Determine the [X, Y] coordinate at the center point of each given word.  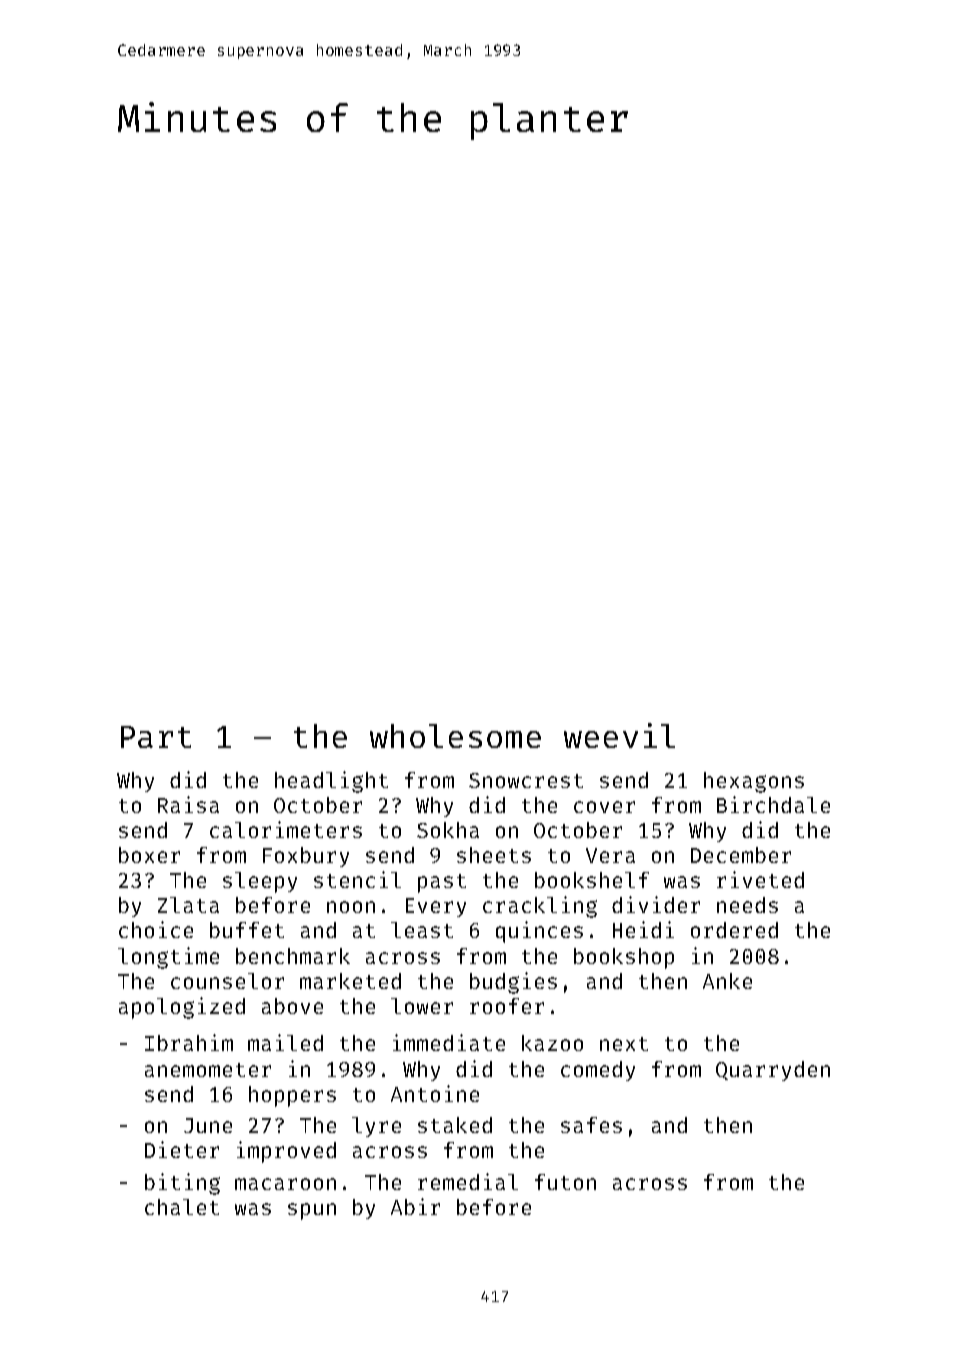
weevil [619, 735]
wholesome [455, 736]
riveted [760, 879]
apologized [182, 1008]
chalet [182, 1207]
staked [455, 1125]
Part [156, 737]
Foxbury [306, 857]
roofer [507, 1006]
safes [591, 1125]
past [442, 883]
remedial [468, 1181]
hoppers [292, 1096]
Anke [727, 981]
